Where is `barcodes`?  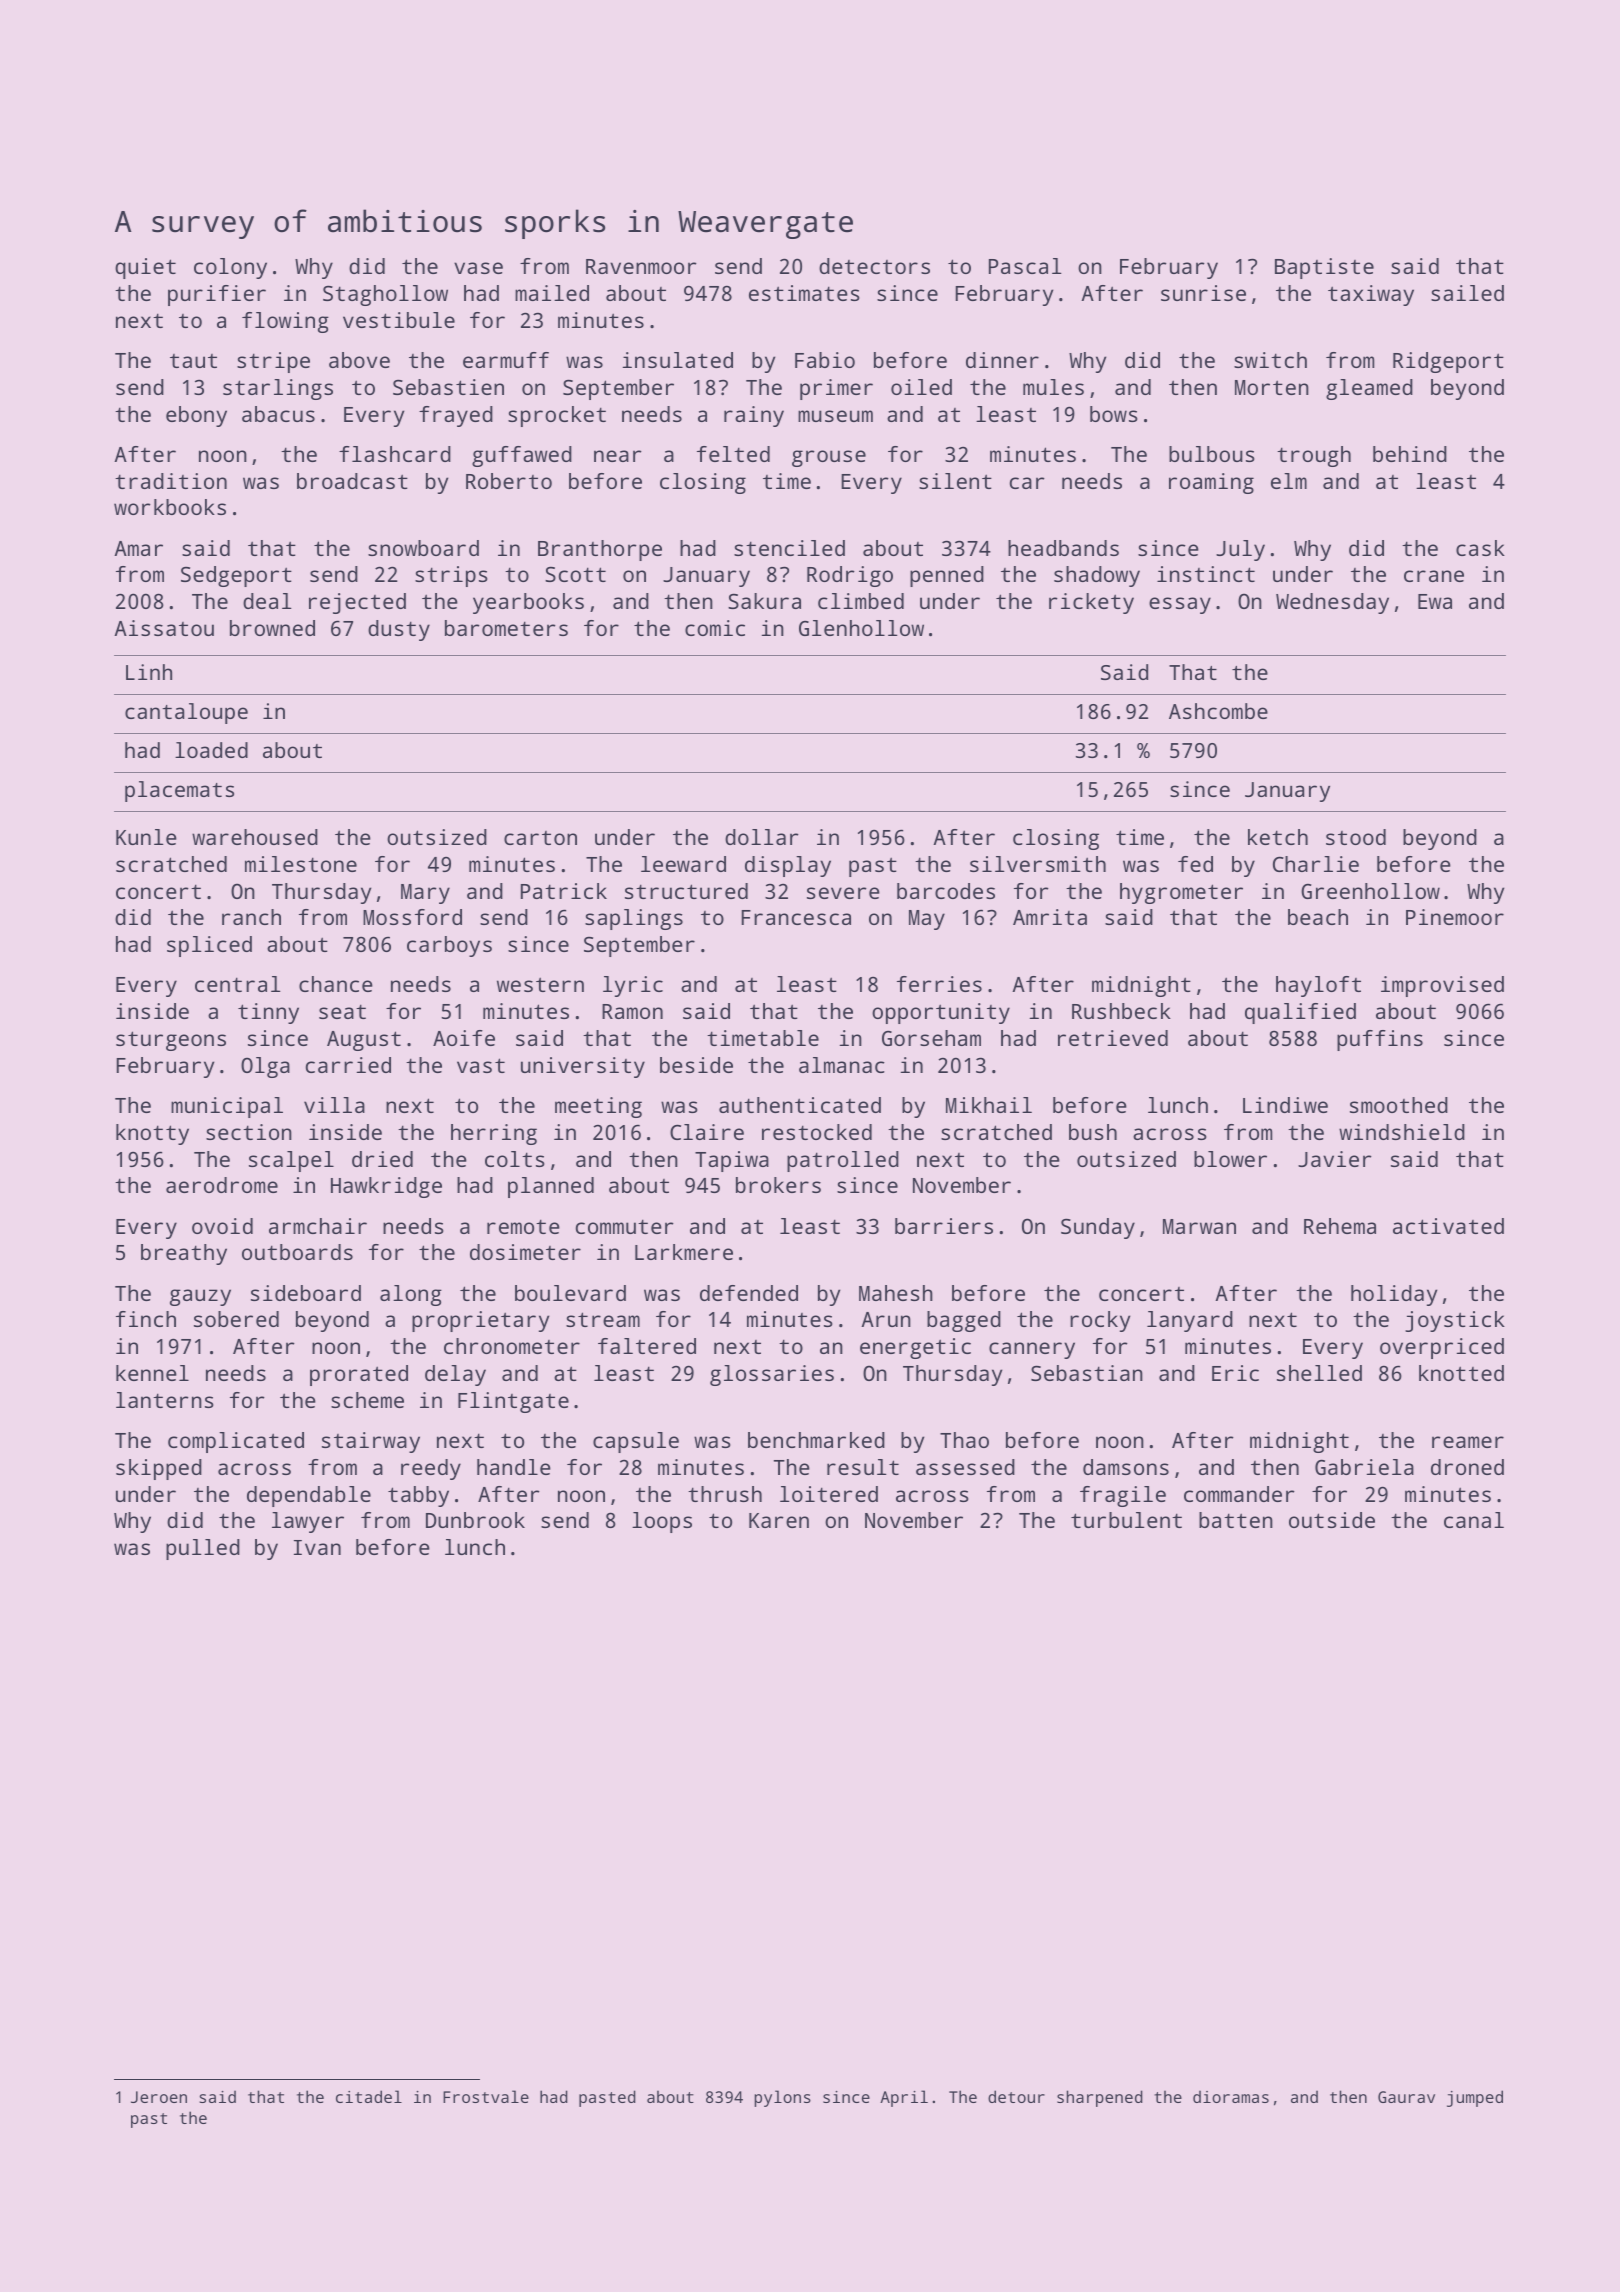 barcodes is located at coordinates (946, 891).
